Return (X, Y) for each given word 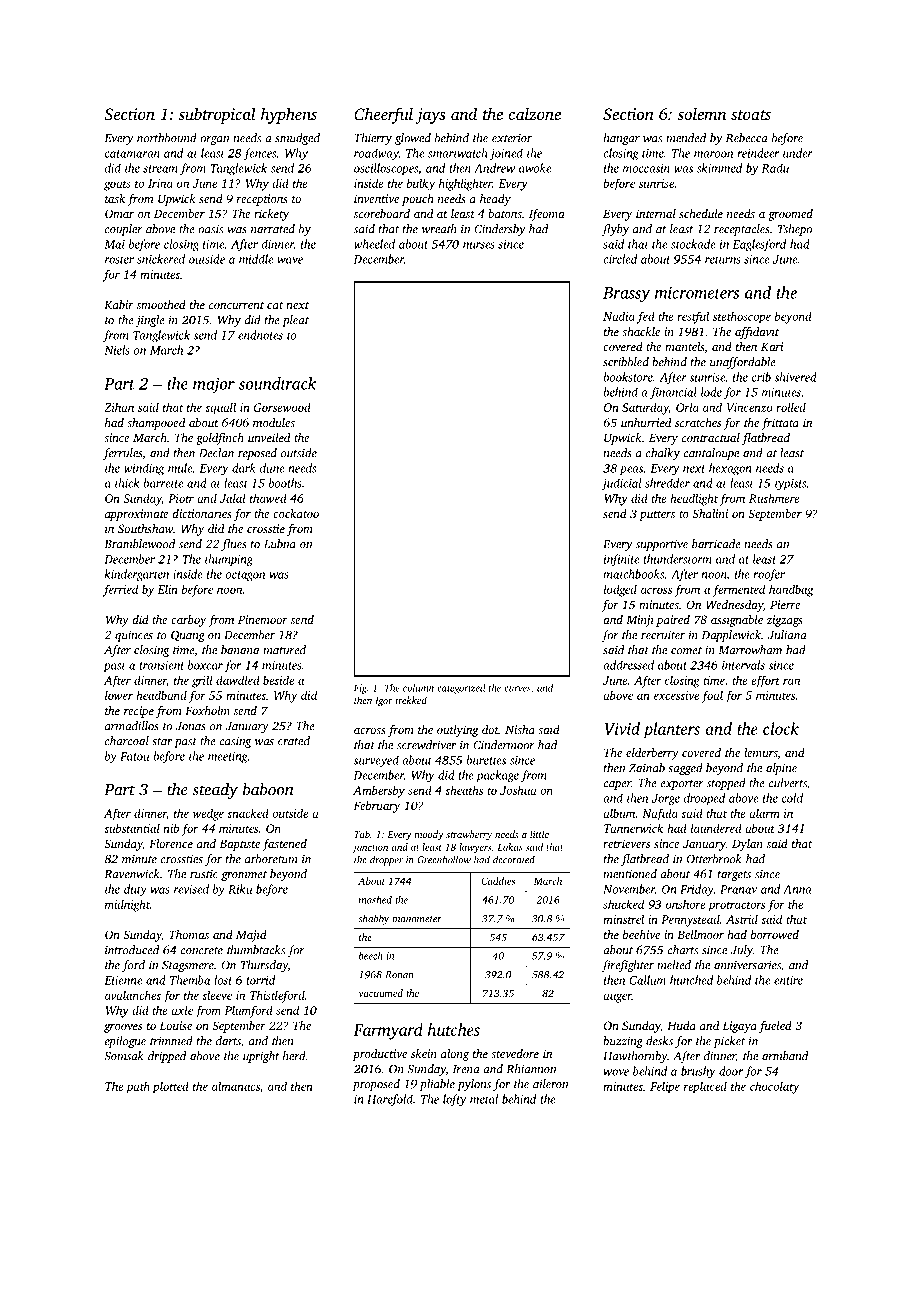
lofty (454, 1100)
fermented (738, 590)
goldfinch (220, 439)
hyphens (289, 115)
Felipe (665, 1087)
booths (285, 483)
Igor (384, 702)
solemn (701, 113)
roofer (769, 575)
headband (161, 695)
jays (431, 116)
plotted (170, 1087)
